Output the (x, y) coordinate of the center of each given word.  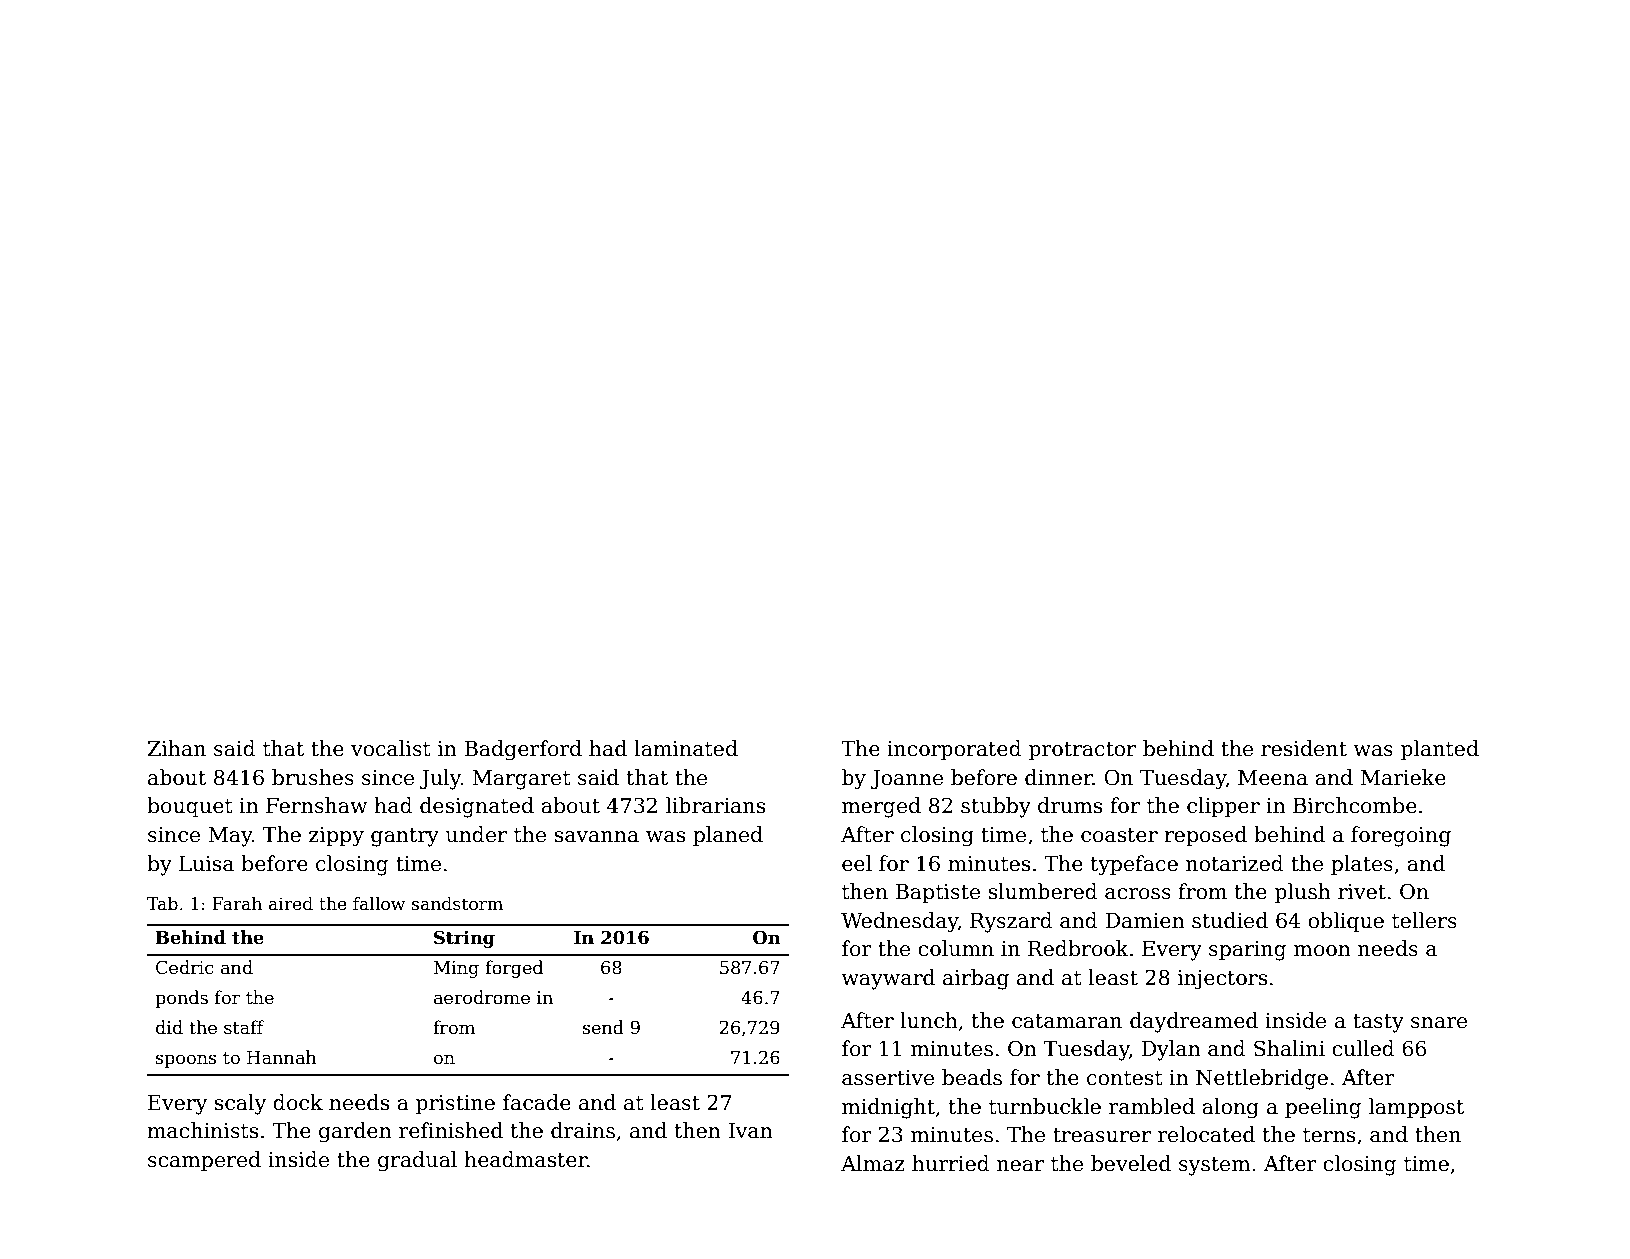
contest (1125, 1078)
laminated (686, 748)
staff (244, 1027)
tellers (1424, 920)
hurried (951, 1163)
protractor (1082, 751)
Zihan (177, 748)
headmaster (526, 1159)
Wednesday (899, 922)
